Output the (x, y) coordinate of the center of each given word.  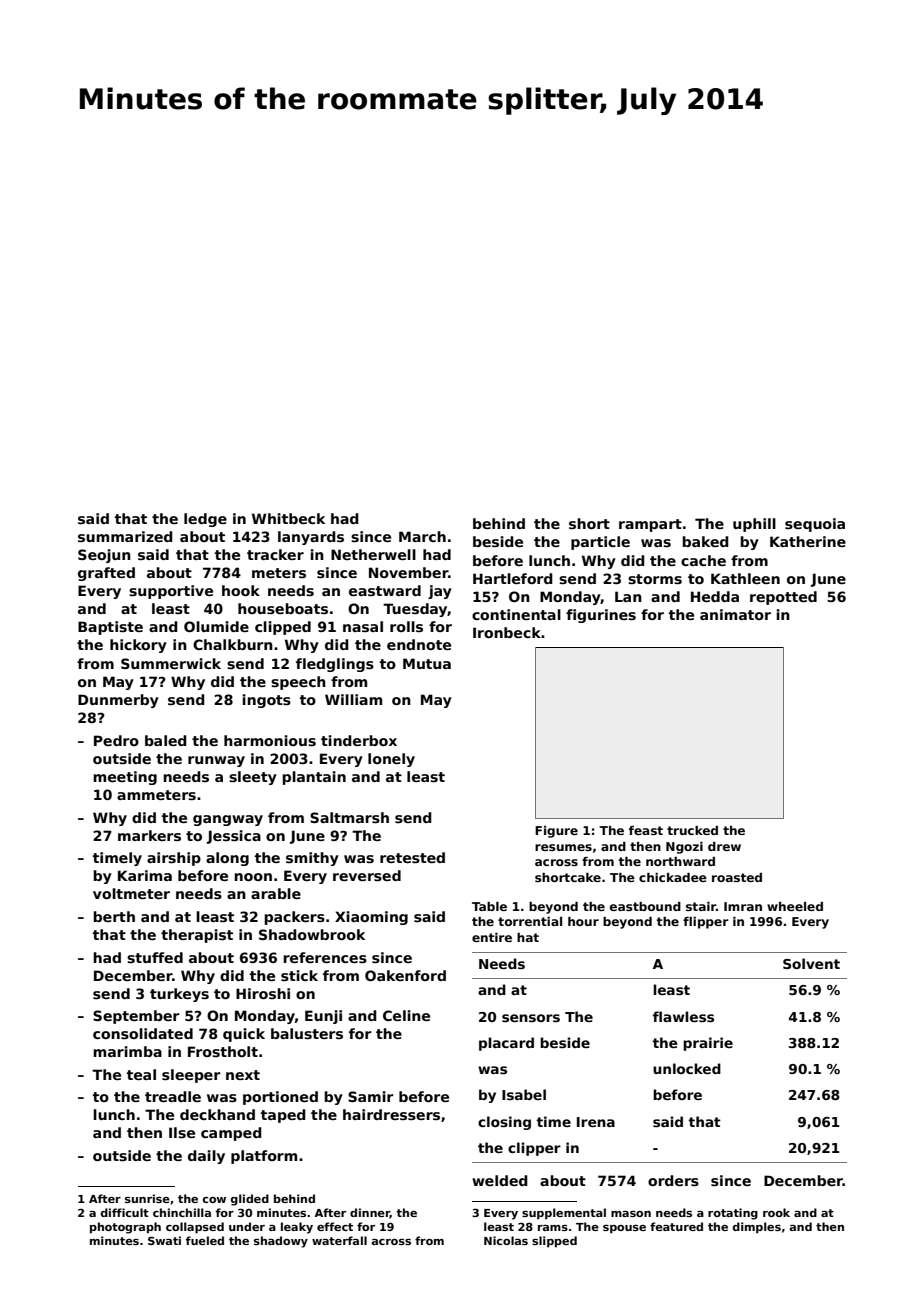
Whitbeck (288, 518)
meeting (125, 778)
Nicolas (506, 1240)
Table (489, 906)
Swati (164, 1240)
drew (724, 846)
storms (655, 579)
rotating (733, 1214)
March (422, 536)
